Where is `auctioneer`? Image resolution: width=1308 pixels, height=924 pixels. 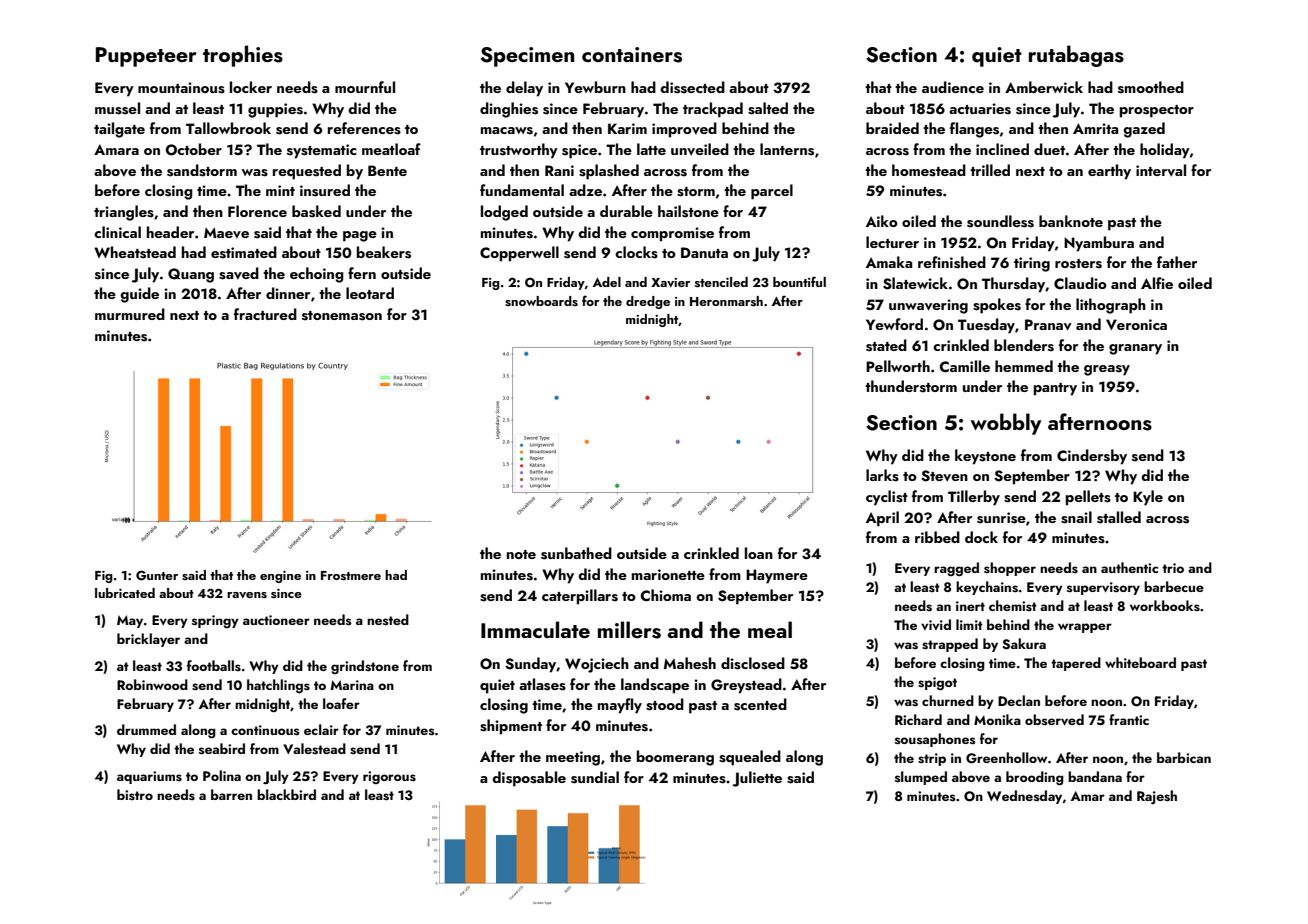 auctioneer is located at coordinates (276, 620).
